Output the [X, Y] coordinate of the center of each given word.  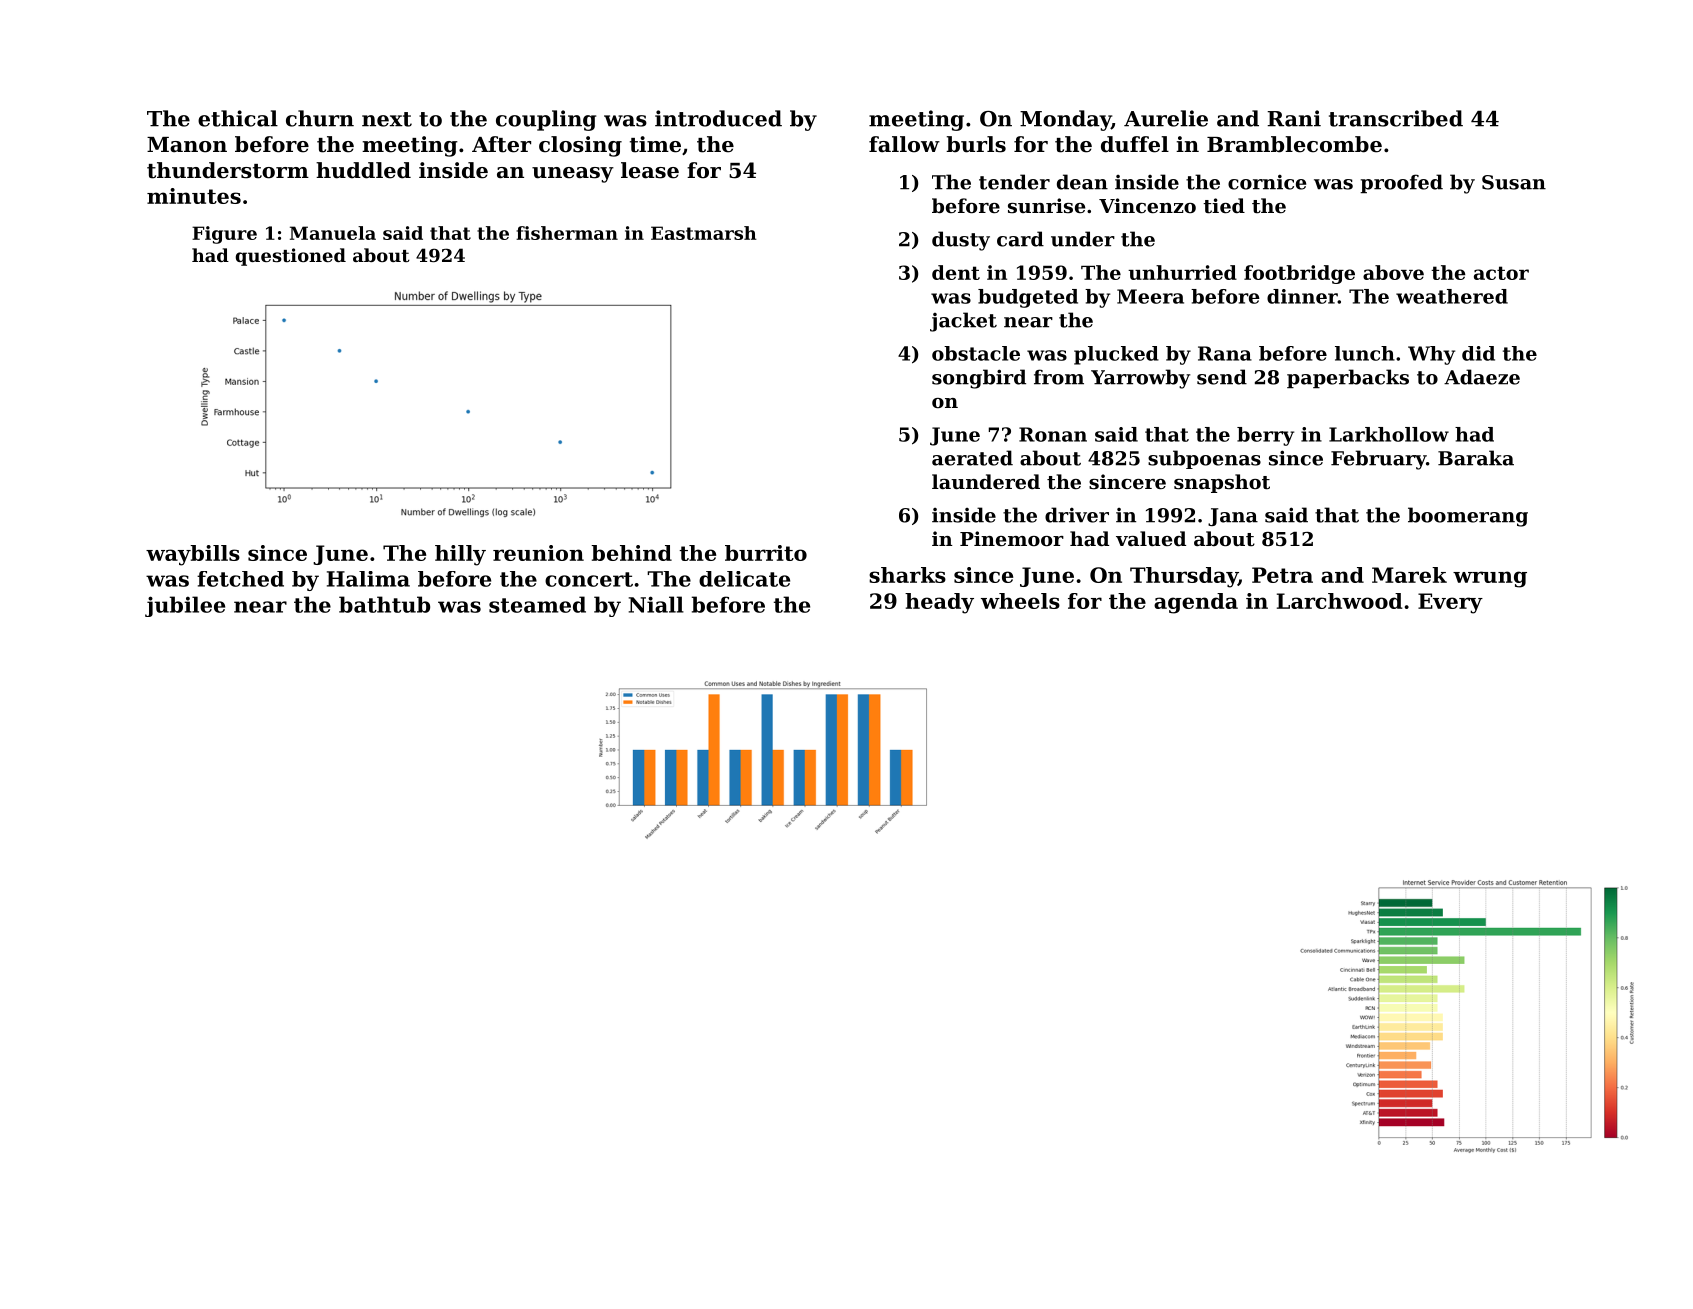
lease [650, 170]
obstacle [976, 353]
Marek [1409, 575]
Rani [1294, 118]
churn [320, 118]
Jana [1233, 517]
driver [1077, 515]
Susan [1514, 182]
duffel [1135, 144]
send [1222, 377]
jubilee [185, 606]
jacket [963, 322]
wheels [1020, 601]
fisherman [567, 233]
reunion [538, 553]
